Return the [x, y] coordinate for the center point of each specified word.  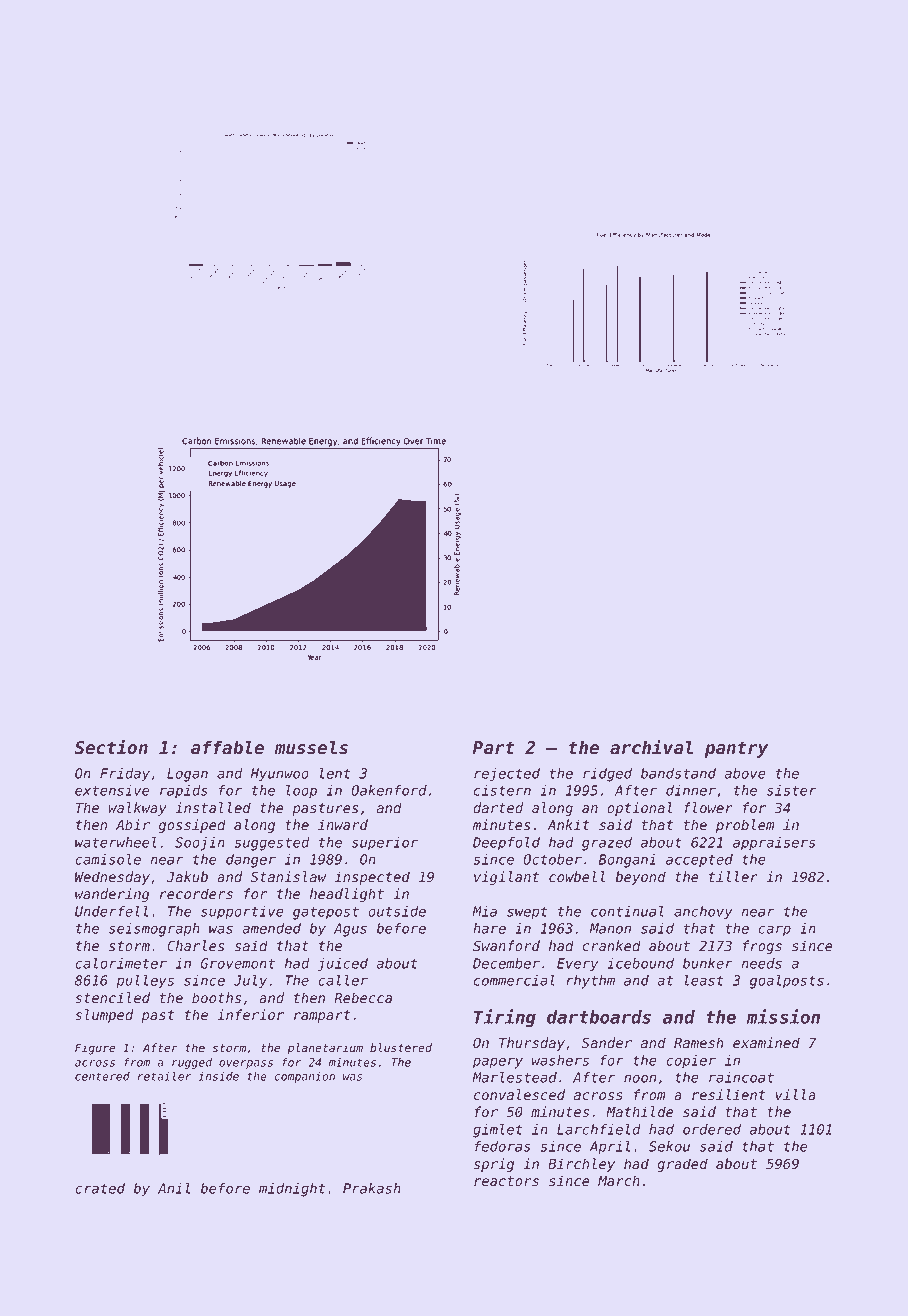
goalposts [787, 982]
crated [100, 1188]
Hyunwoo [279, 775]
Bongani [627, 861]
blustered [401, 1047]
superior [385, 844]
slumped [104, 1016]
